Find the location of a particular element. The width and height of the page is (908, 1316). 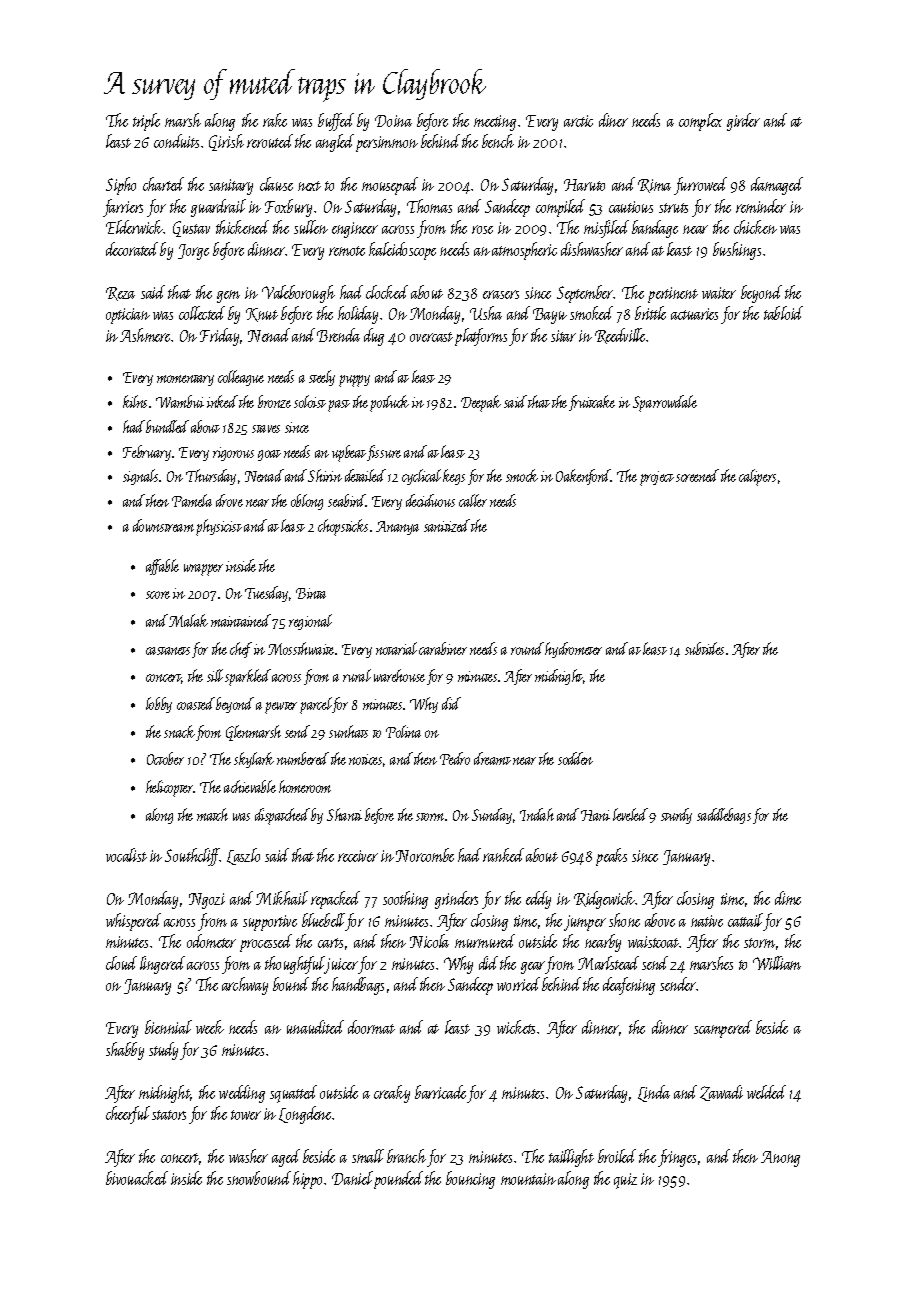

Deepak is located at coordinates (481, 403).
